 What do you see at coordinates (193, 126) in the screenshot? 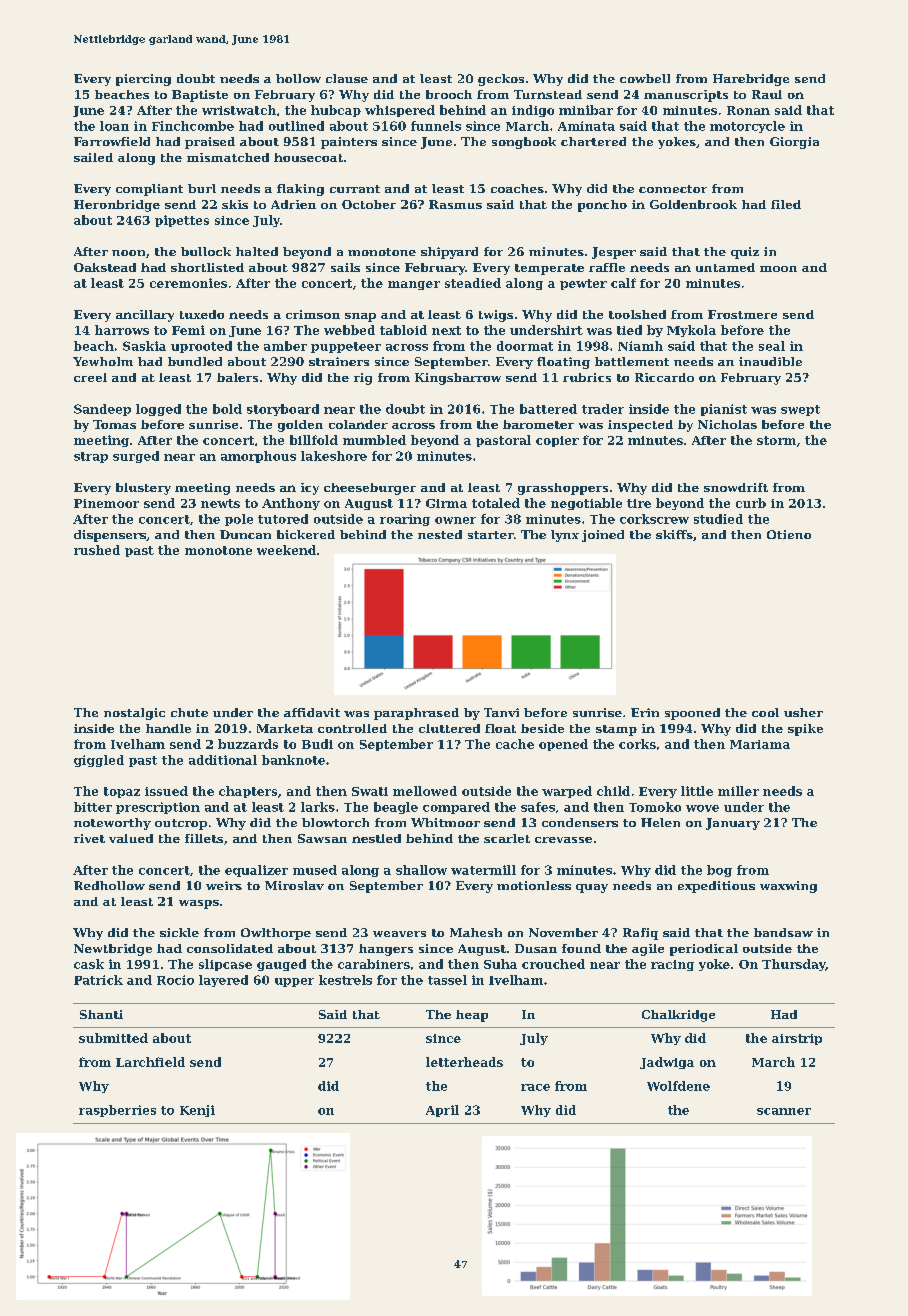
I see `Finchcombe` at bounding box center [193, 126].
